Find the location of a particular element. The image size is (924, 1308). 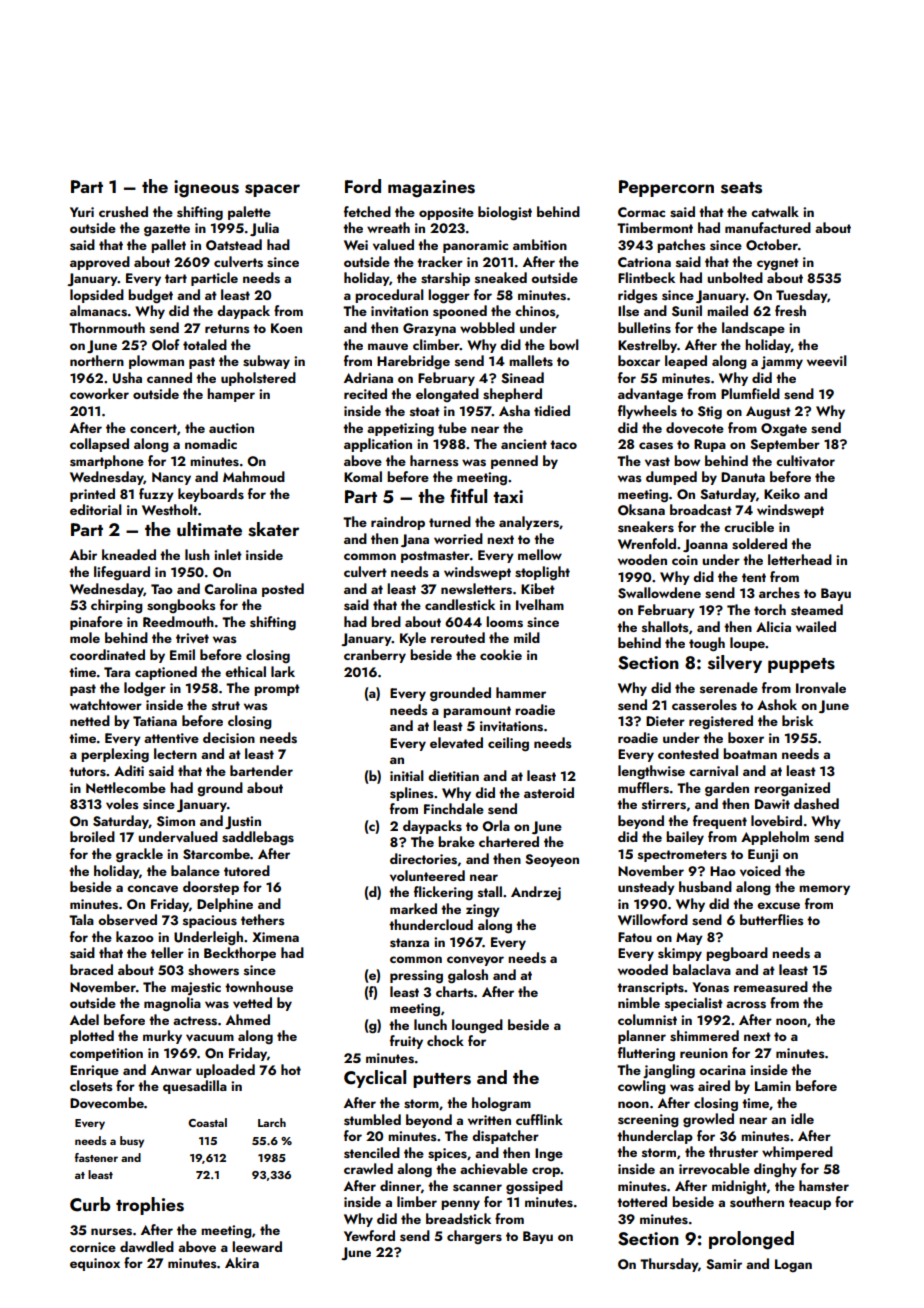

rerouted is located at coordinates (458, 637).
